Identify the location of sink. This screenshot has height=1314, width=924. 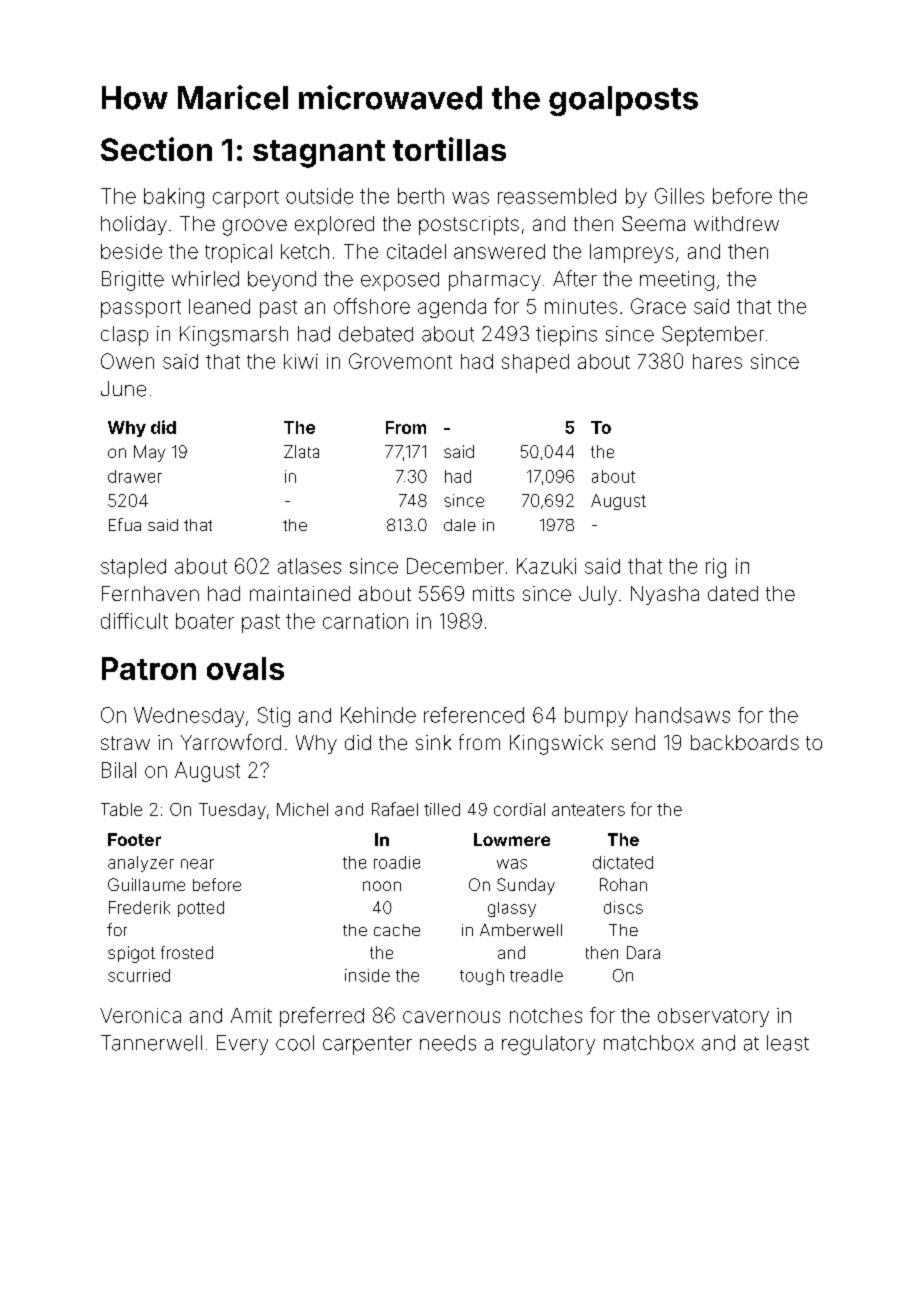
(433, 742).
